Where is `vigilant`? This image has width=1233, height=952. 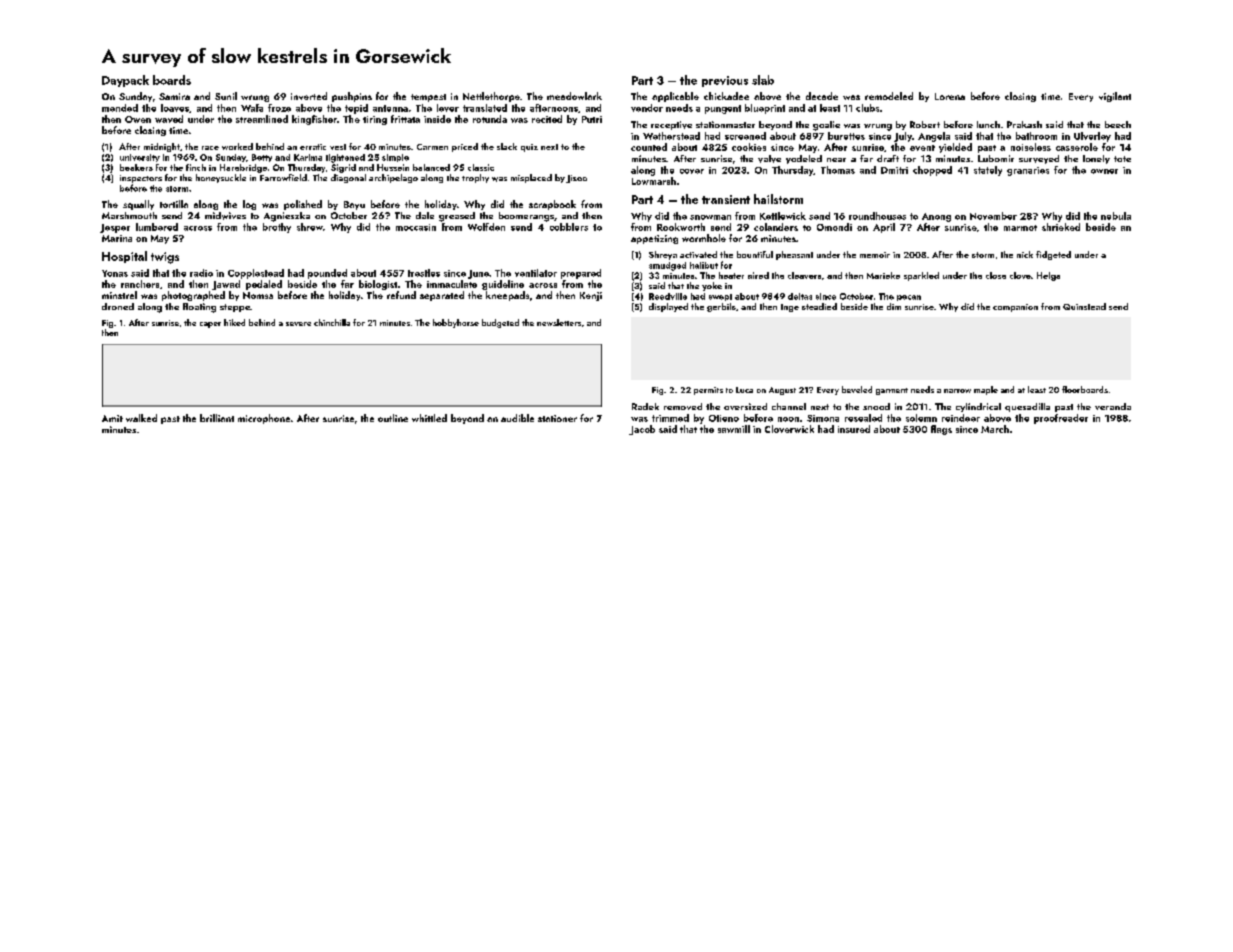 vigilant is located at coordinates (1115, 97).
